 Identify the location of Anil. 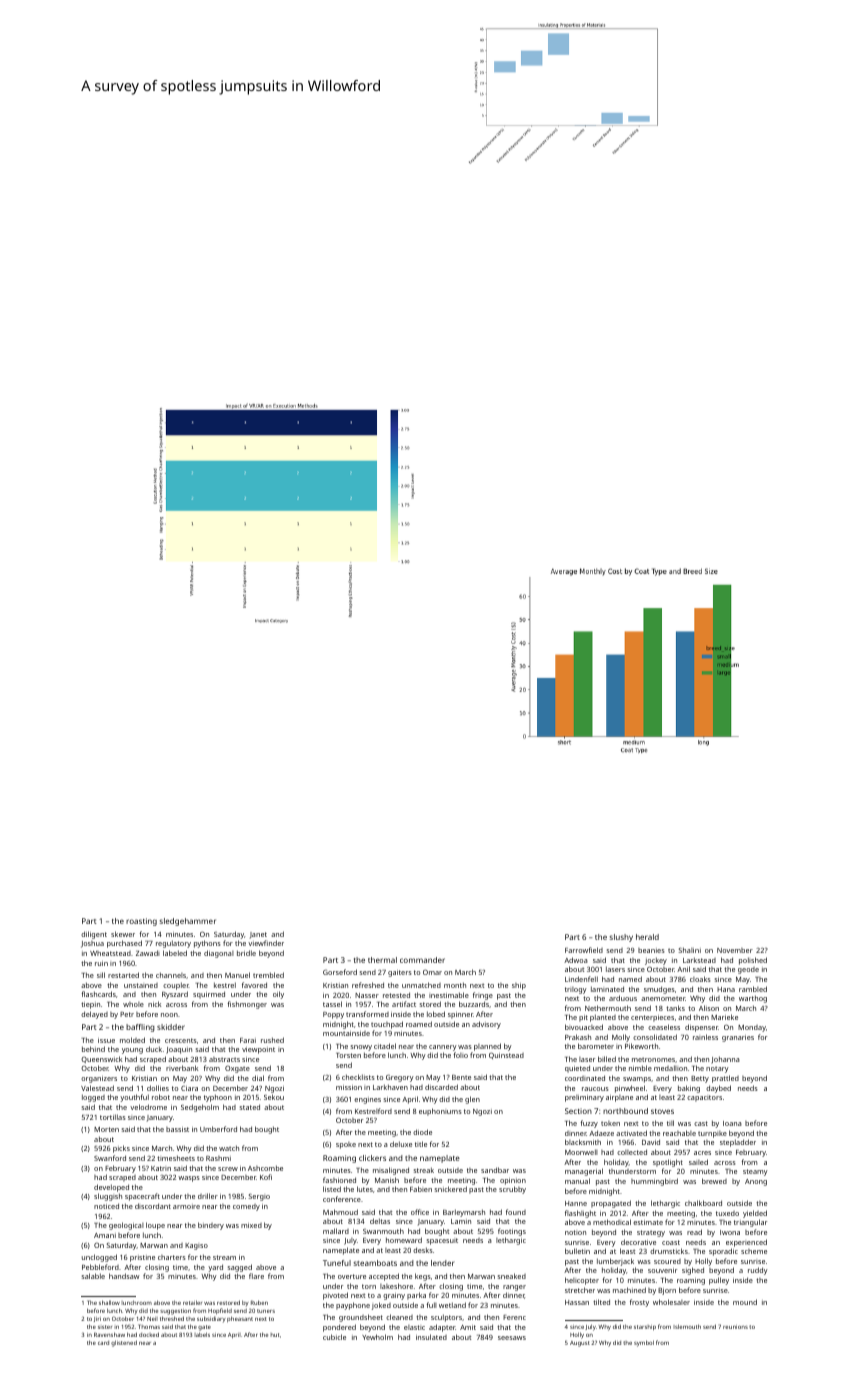
(683, 969).
